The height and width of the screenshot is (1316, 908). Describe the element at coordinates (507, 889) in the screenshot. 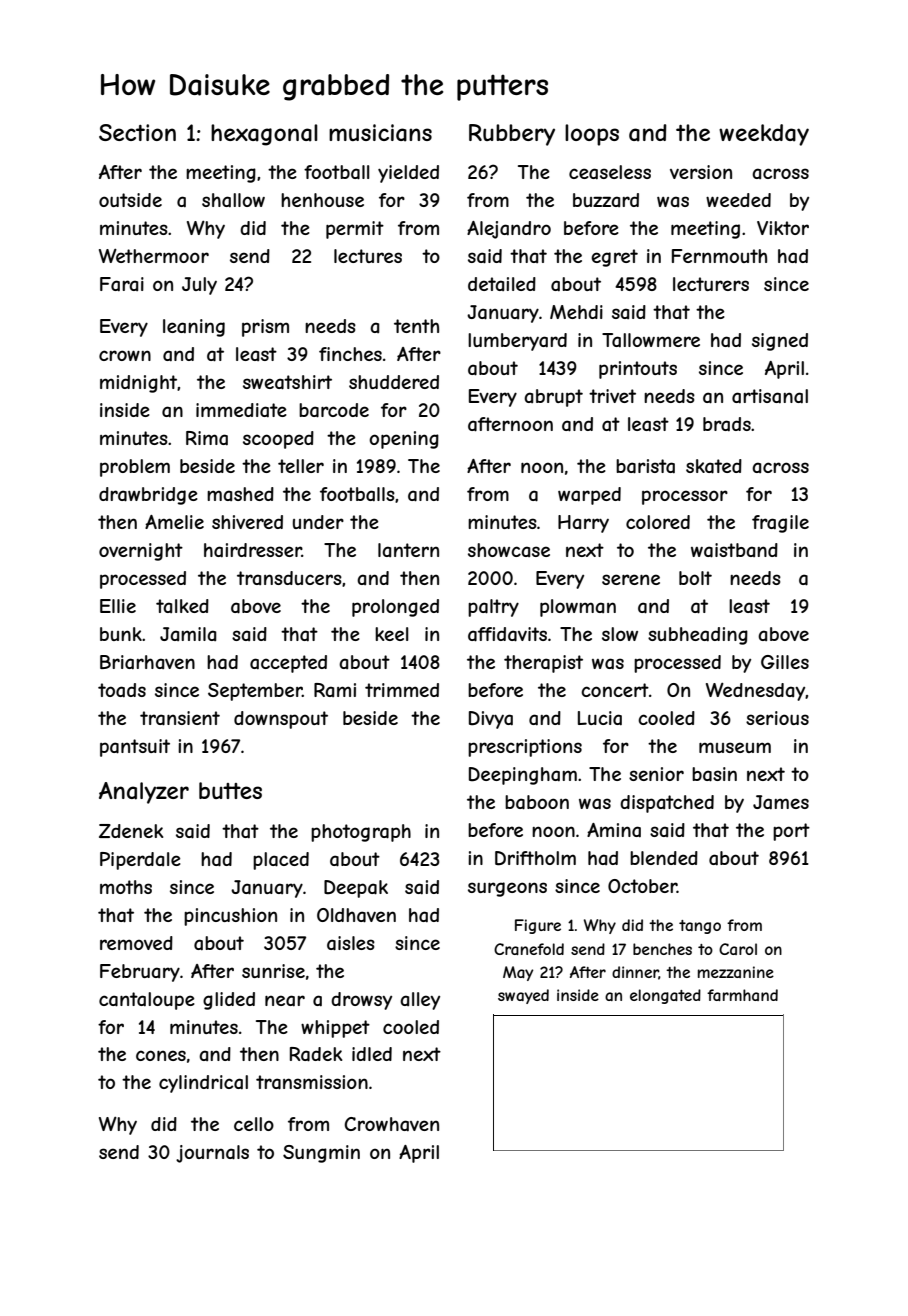

I see `surgeons` at that location.
